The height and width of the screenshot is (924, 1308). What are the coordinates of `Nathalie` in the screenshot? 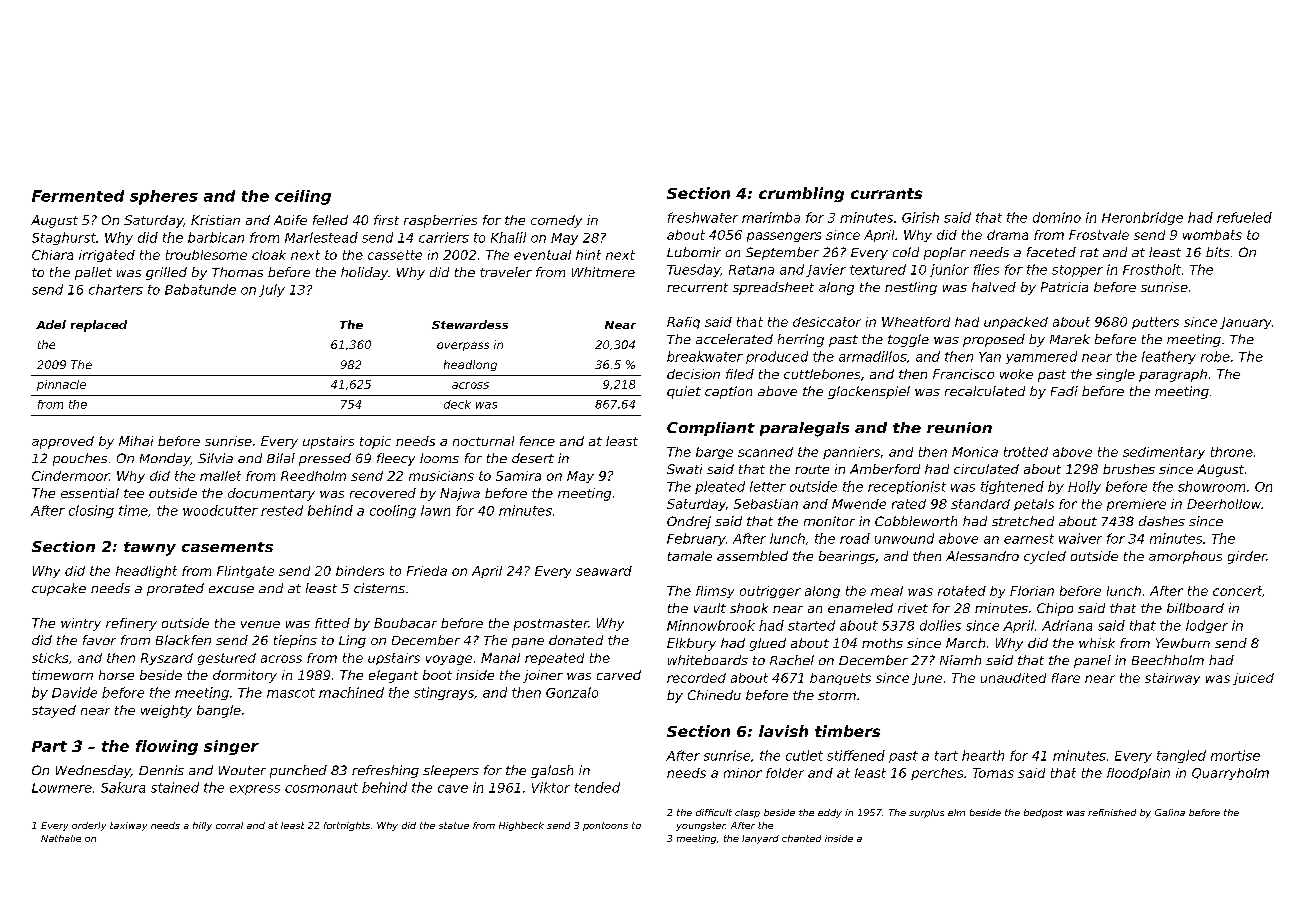 It's located at (61, 838).
